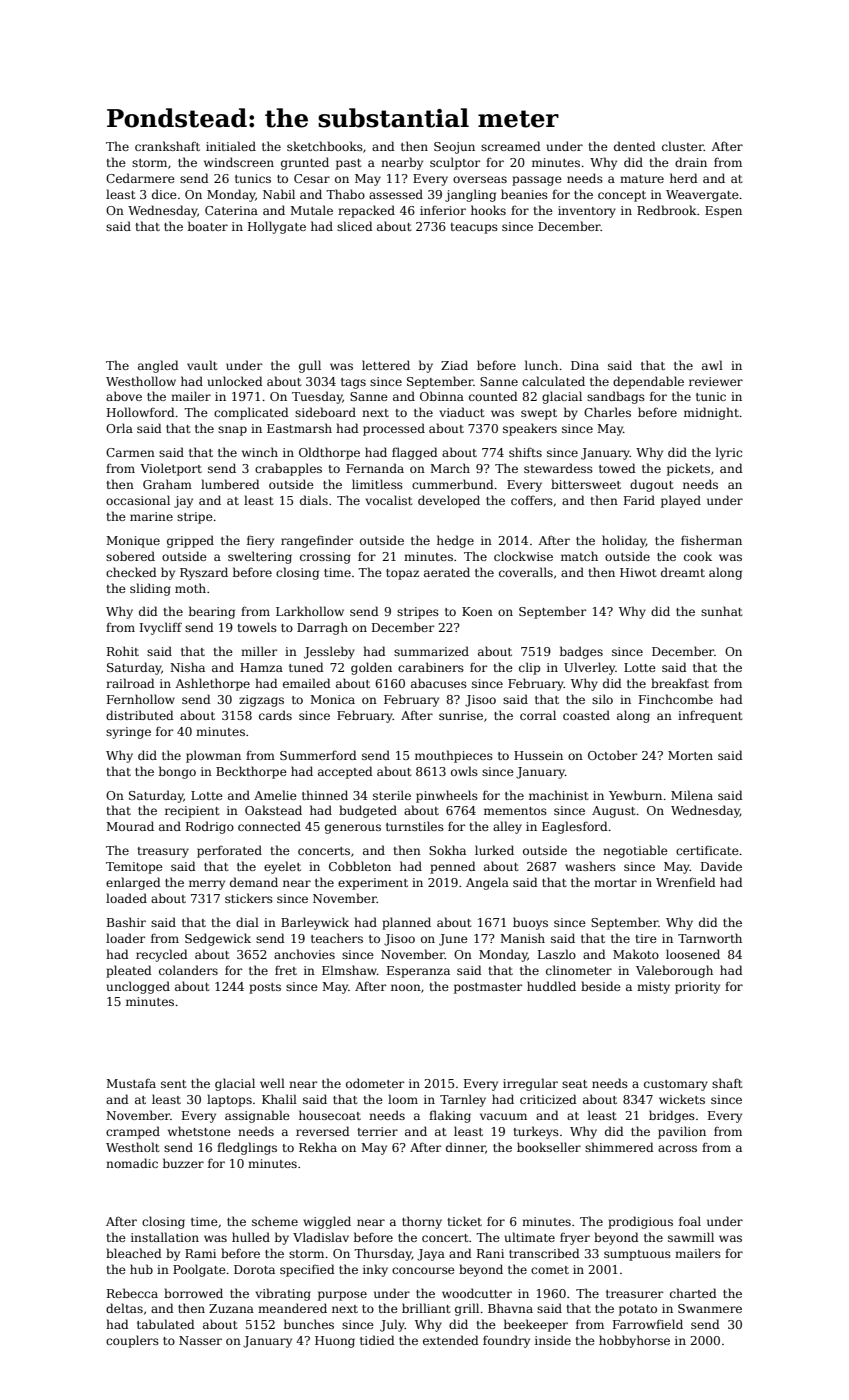 The height and width of the screenshot is (1400, 849). I want to click on bookseller, so click(549, 1147).
